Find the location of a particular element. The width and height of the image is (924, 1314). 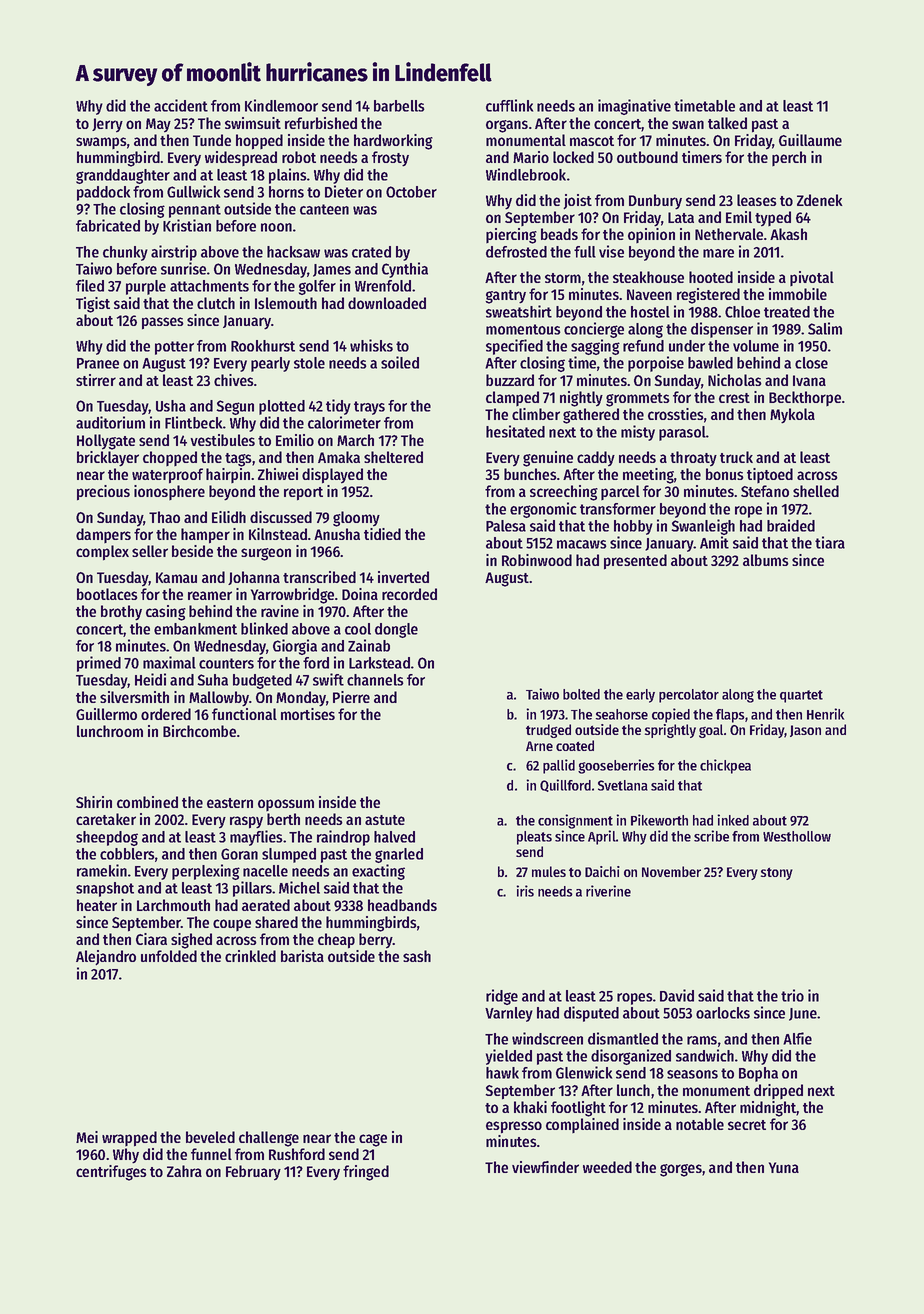

viewfinder is located at coordinates (545, 1167).
